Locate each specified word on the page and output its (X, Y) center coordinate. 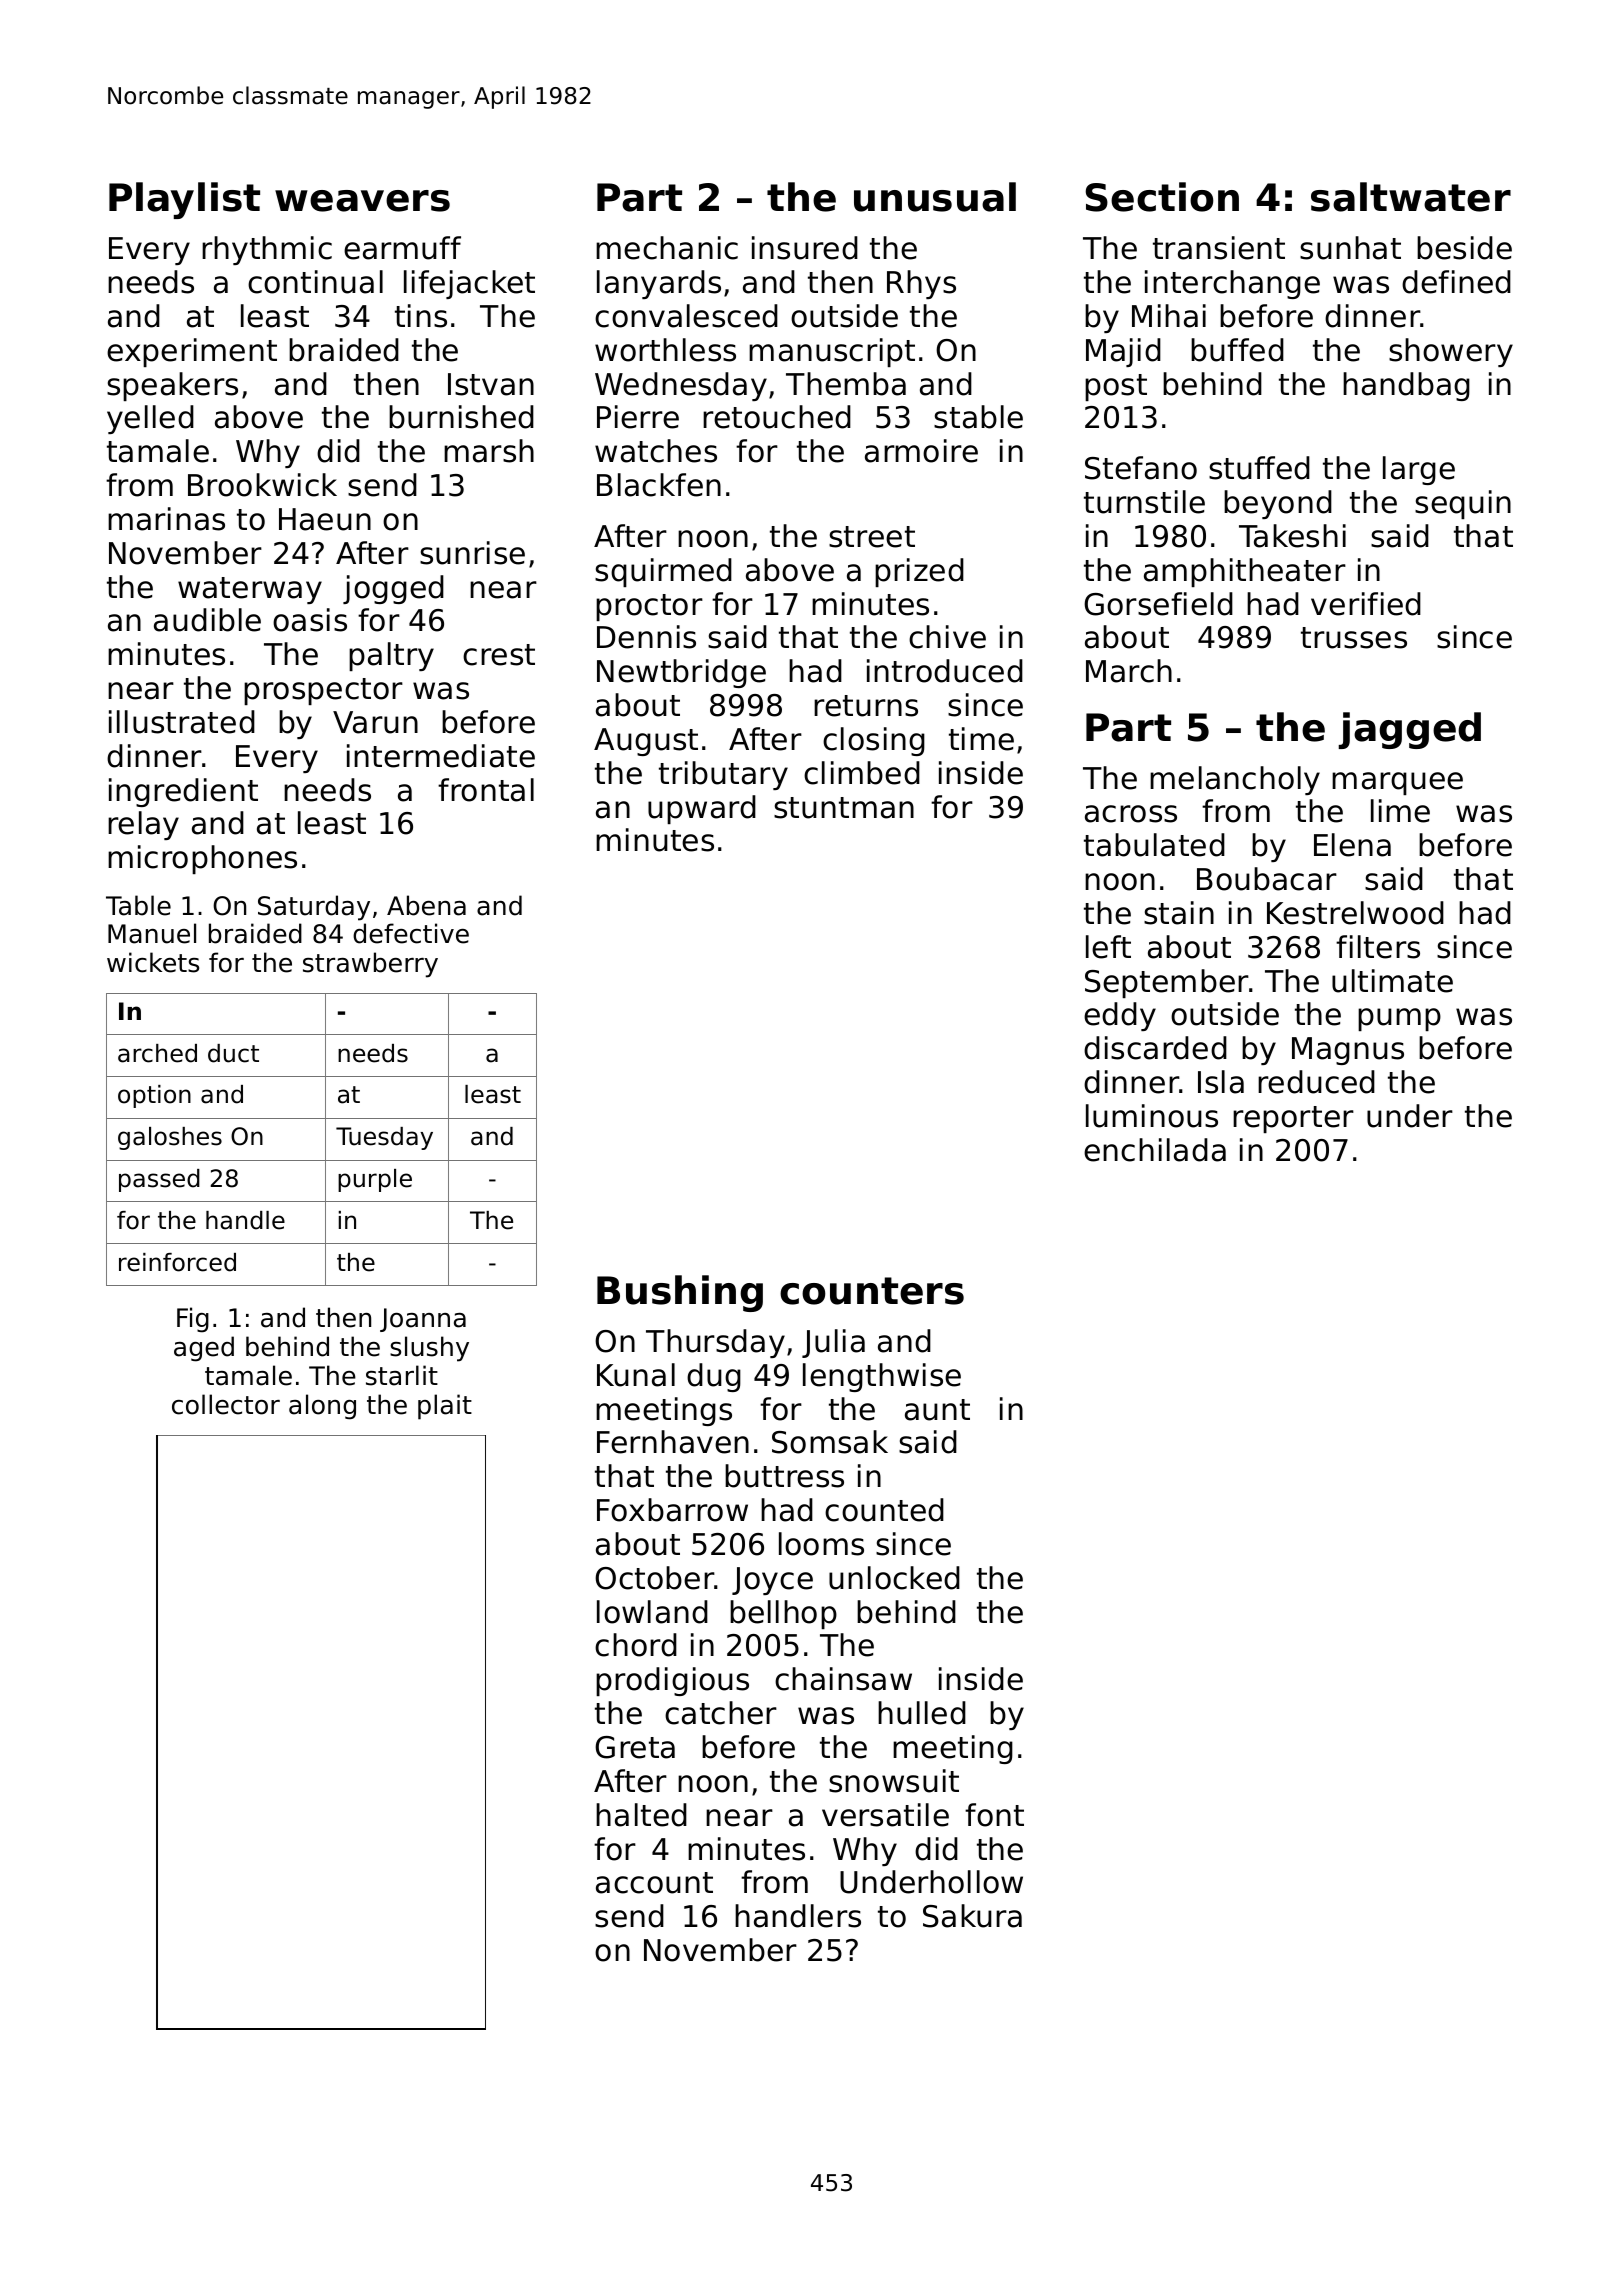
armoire (921, 451)
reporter (1293, 1119)
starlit (402, 1375)
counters (872, 1291)
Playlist (184, 200)
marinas (166, 519)
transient (1219, 248)
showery (1451, 352)
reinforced (177, 1262)
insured (805, 248)
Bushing (680, 1293)
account (654, 1883)
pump (1399, 1019)
